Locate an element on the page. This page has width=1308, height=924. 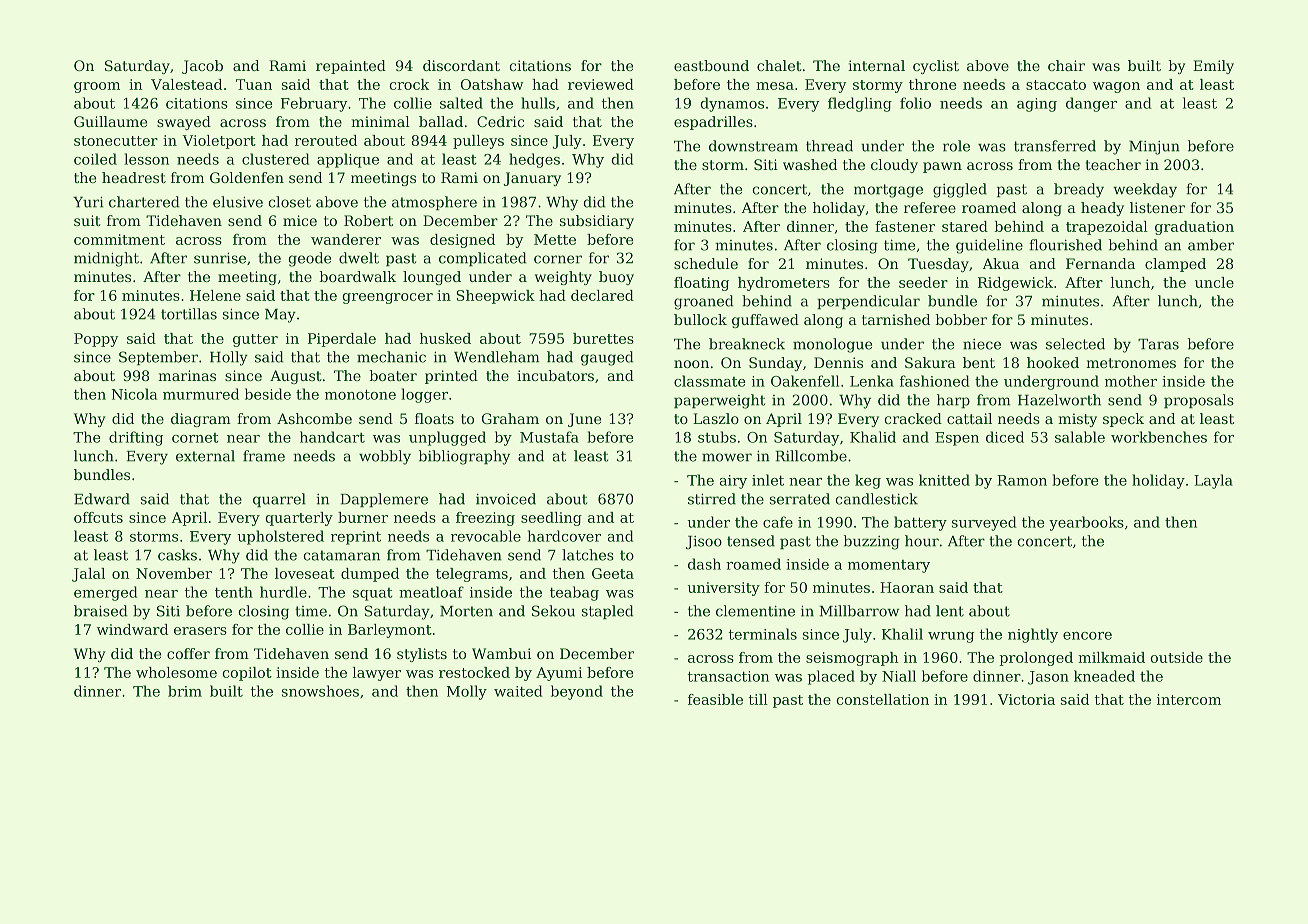
bibliography is located at coordinates (464, 457).
